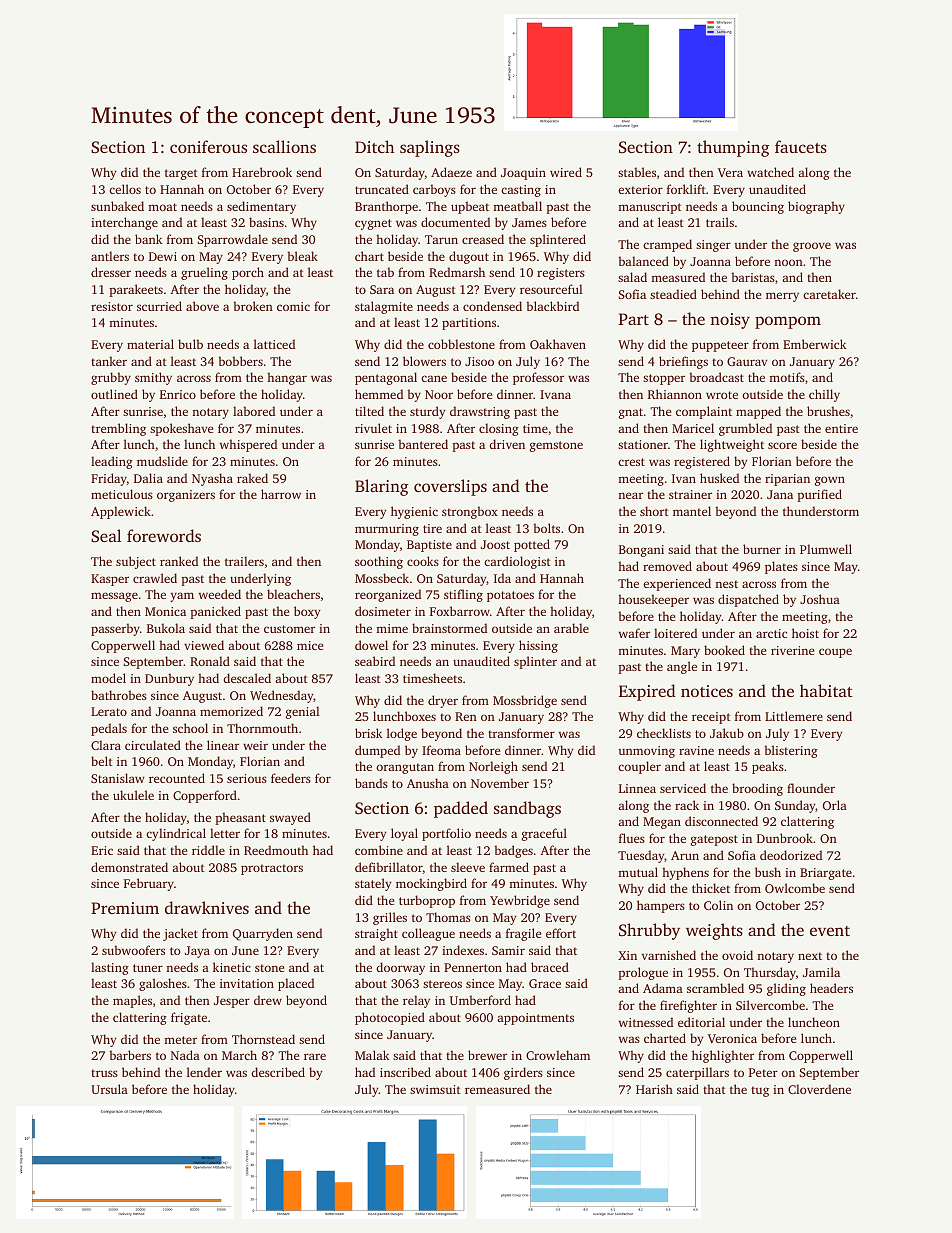 The width and height of the document is (952, 1233). I want to click on dispatched, so click(748, 600).
